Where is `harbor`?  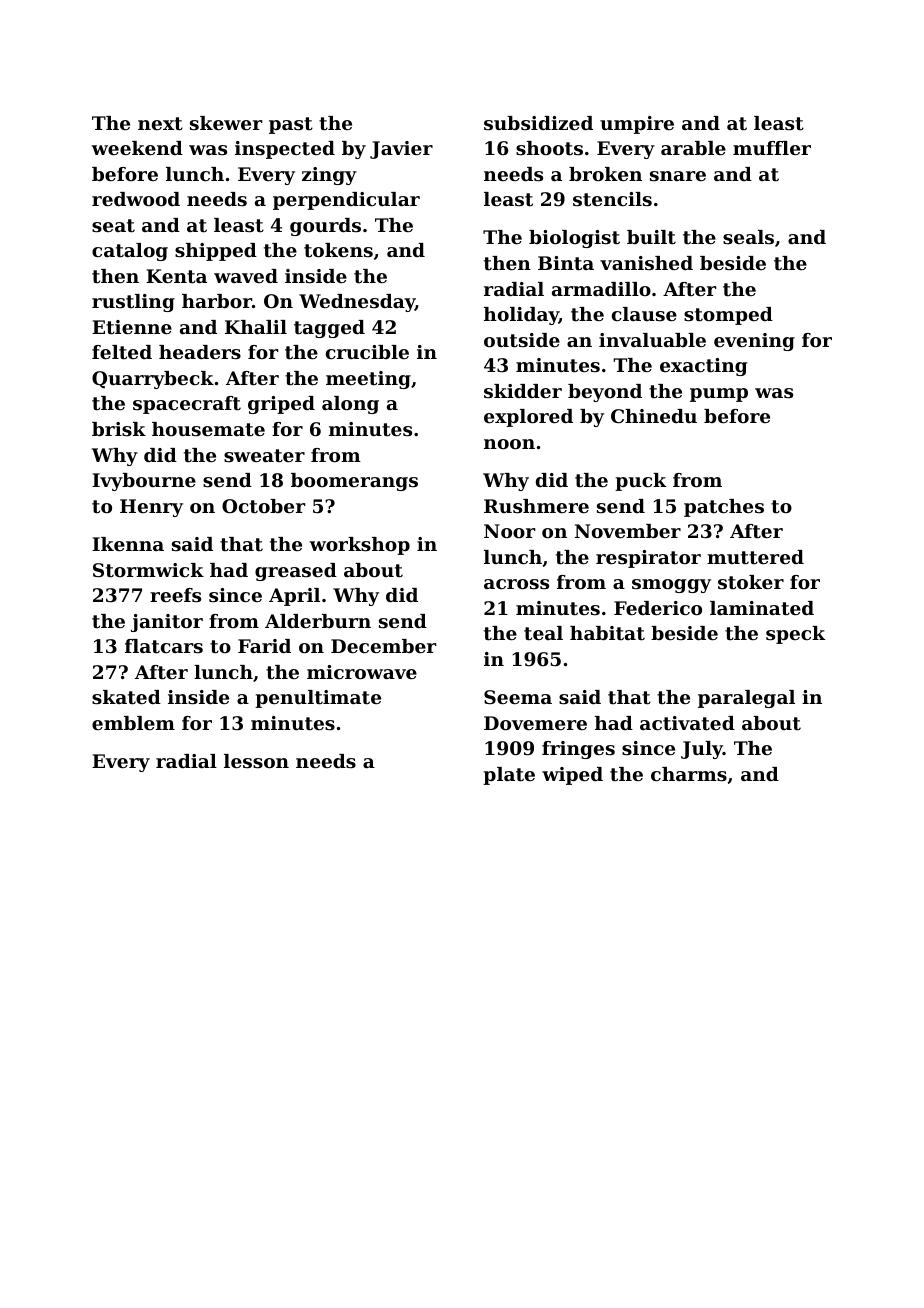
harbor is located at coordinates (217, 301).
